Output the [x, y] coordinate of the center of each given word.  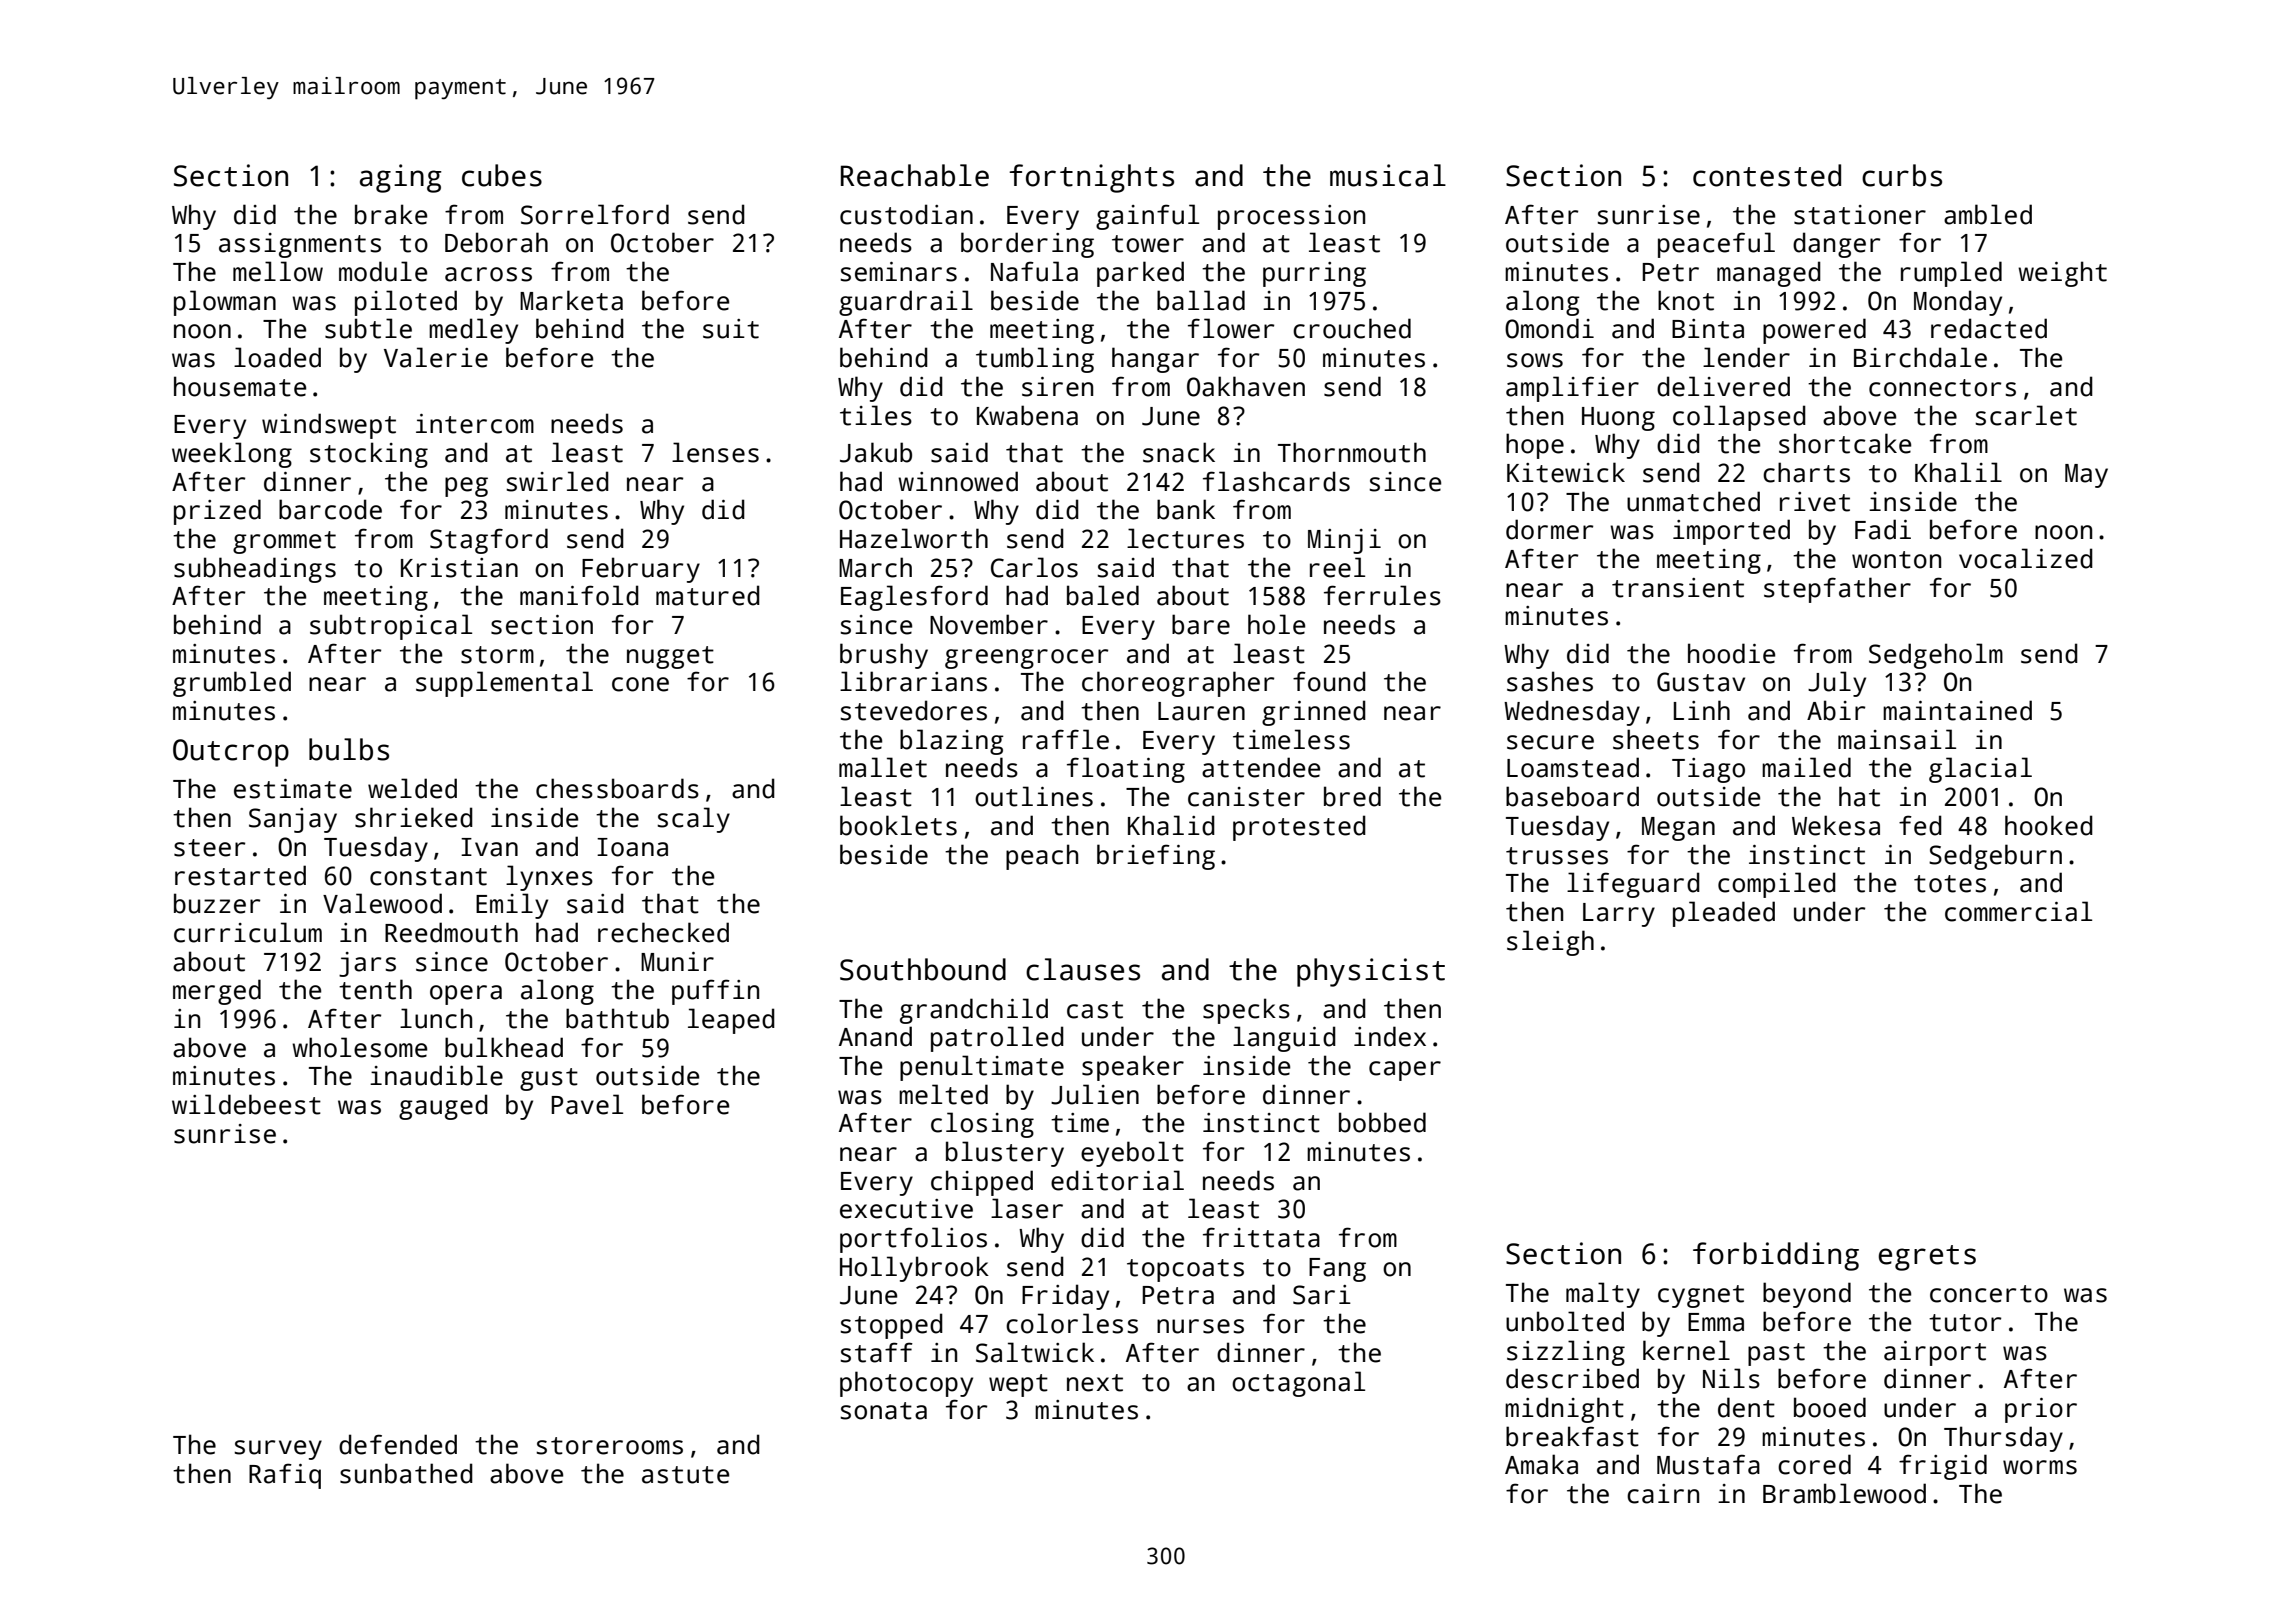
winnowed [958, 481]
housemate [240, 386]
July [1837, 684]
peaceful [1716, 245]
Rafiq [285, 1476]
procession [1291, 217]
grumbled [232, 684]
